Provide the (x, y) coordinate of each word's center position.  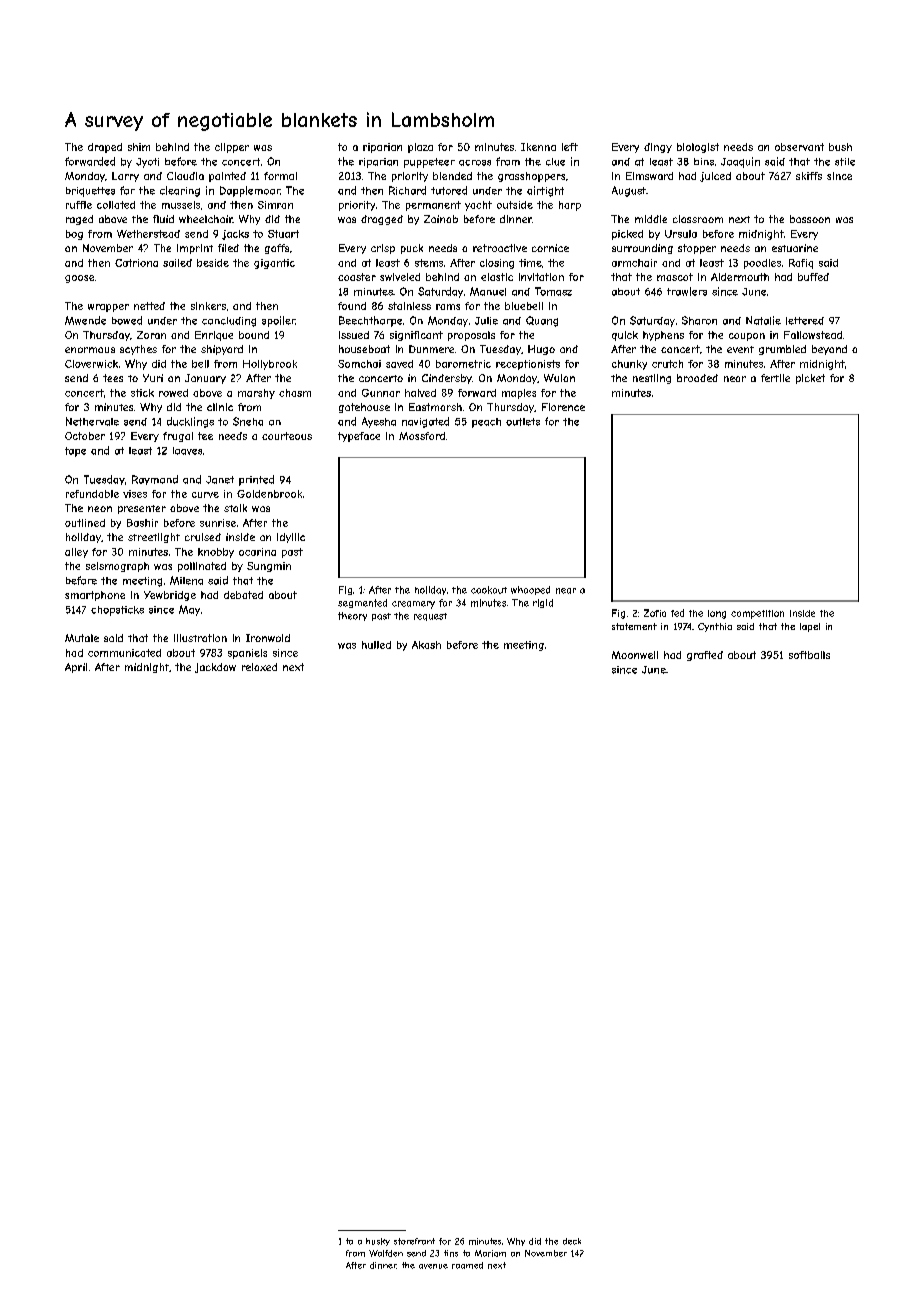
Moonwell (635, 655)
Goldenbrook (269, 494)
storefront (414, 1241)
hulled (376, 645)
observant (799, 147)
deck (572, 1241)
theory (352, 616)
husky (378, 1242)
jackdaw (215, 668)
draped (105, 148)
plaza (420, 148)
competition (757, 614)
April (76, 668)
